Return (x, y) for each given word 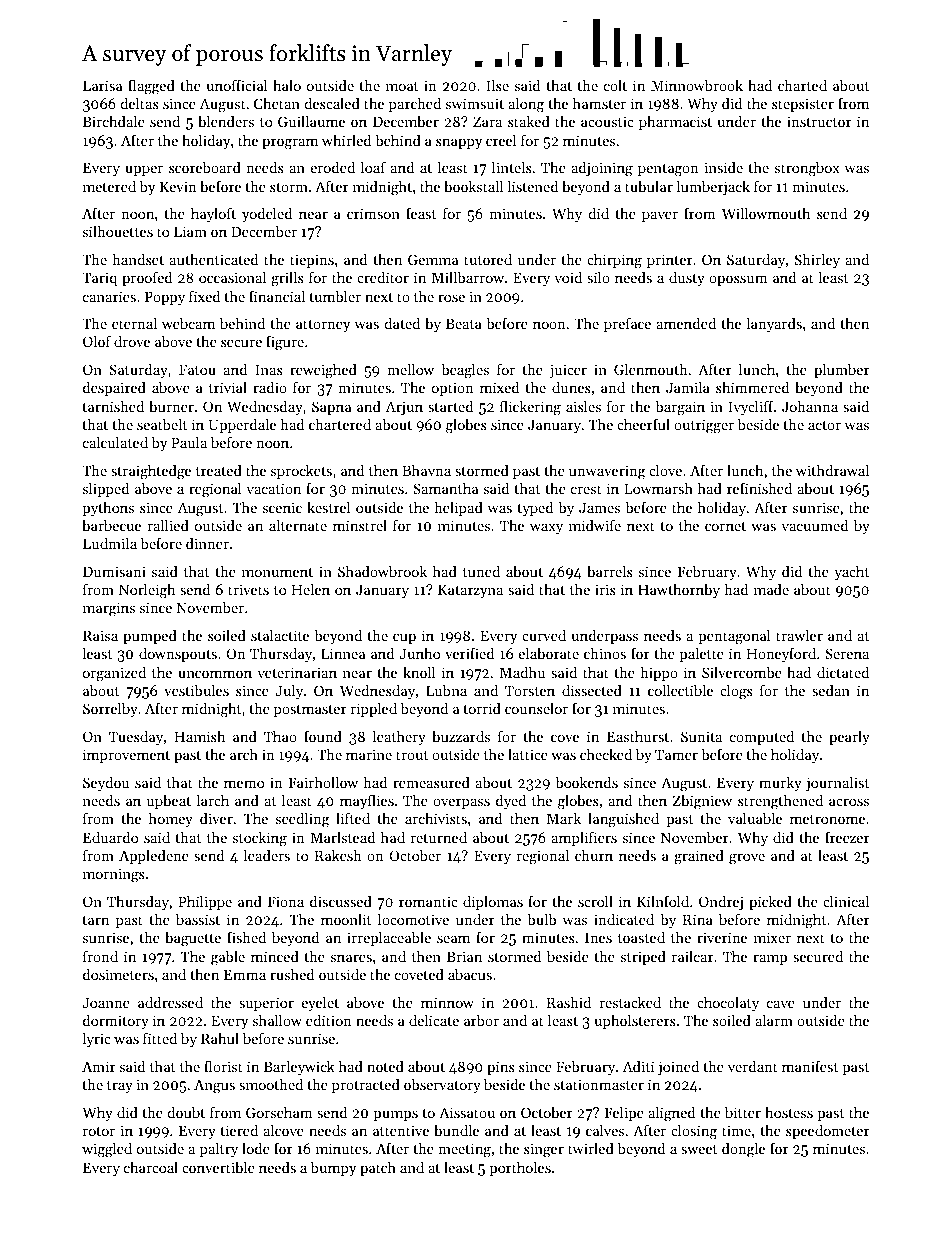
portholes (520, 1169)
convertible (218, 1167)
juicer (568, 371)
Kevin (178, 186)
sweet (699, 1149)
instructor (819, 121)
